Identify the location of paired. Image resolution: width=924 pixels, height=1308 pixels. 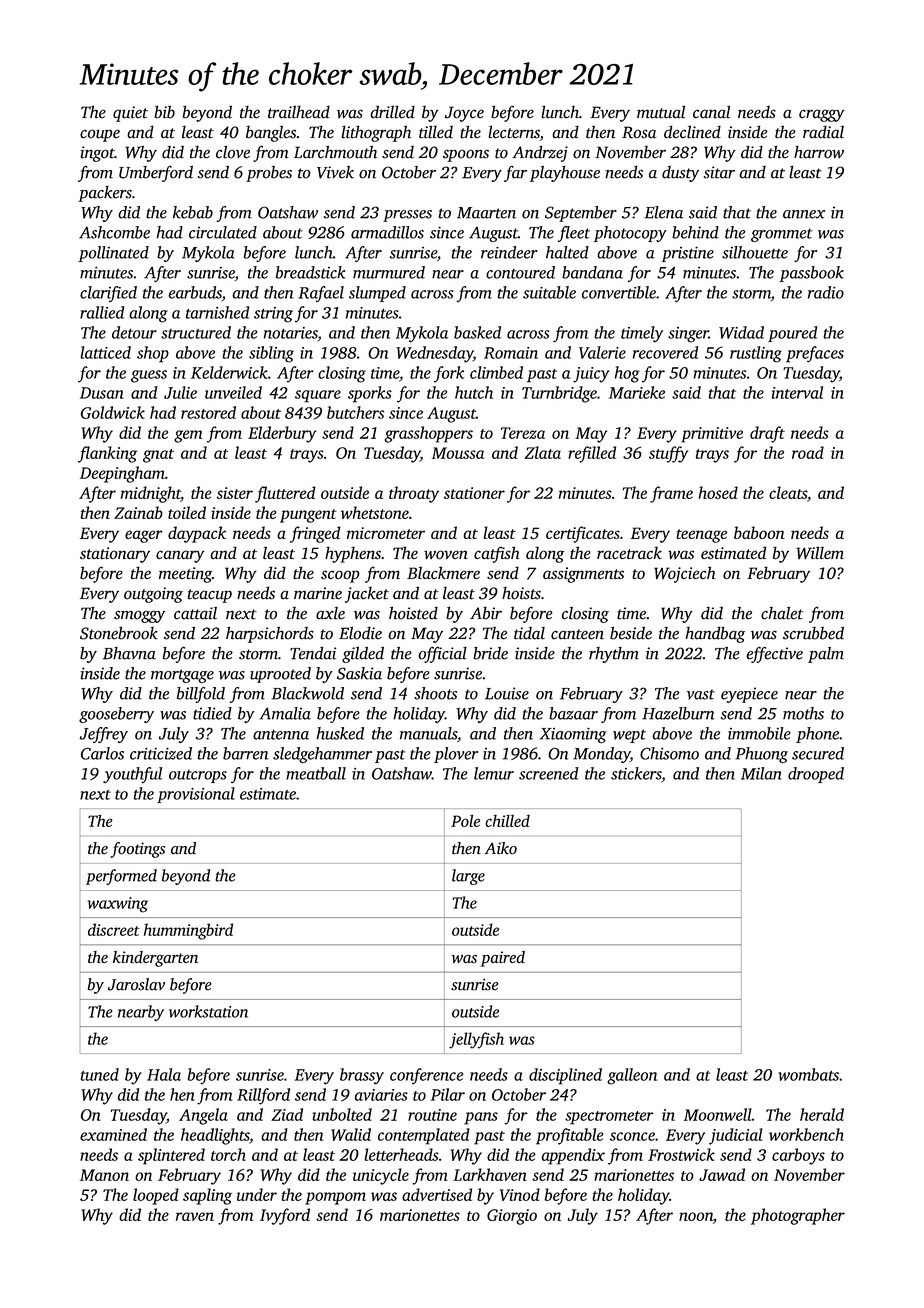
(503, 959).
